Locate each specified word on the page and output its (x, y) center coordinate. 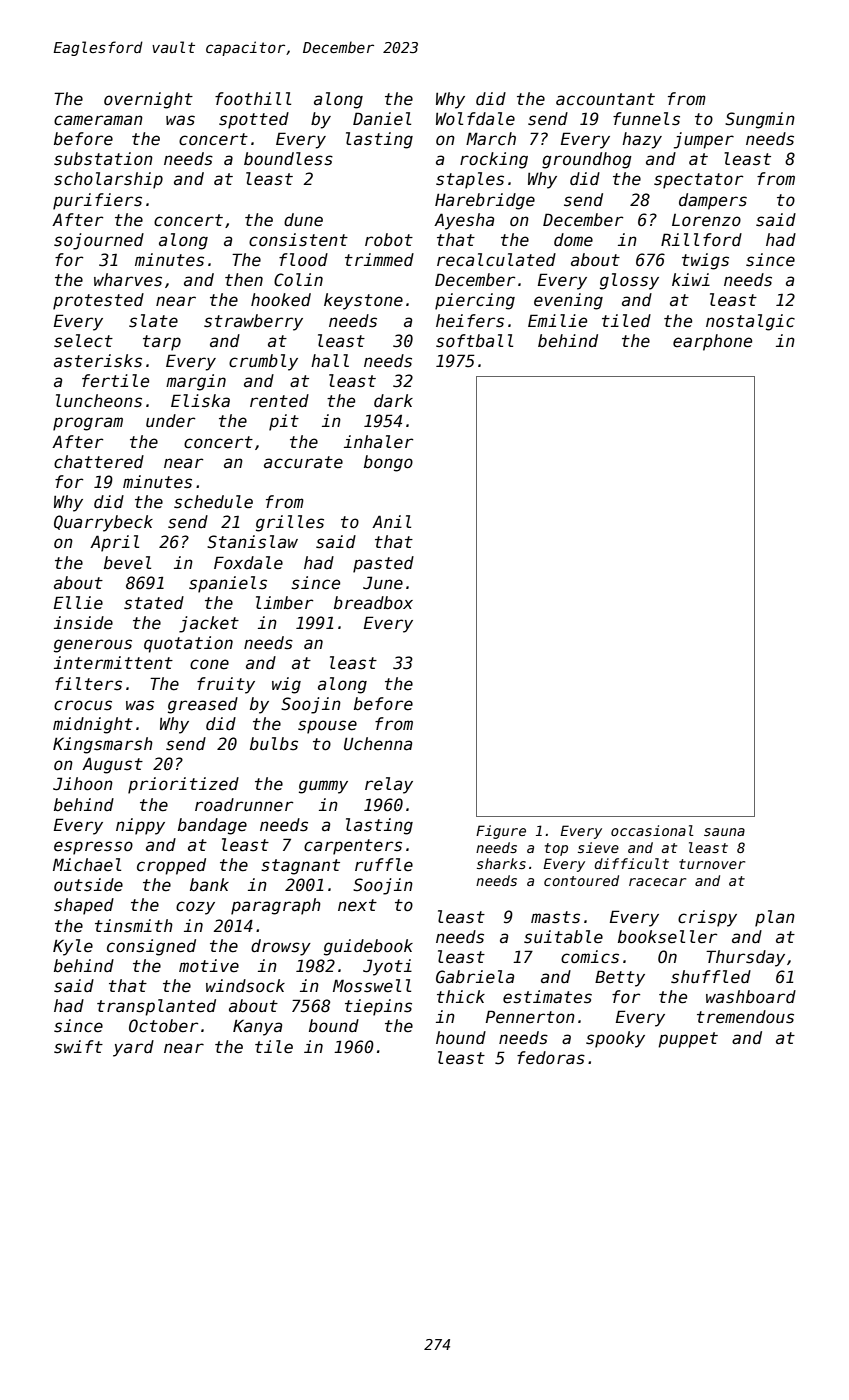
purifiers (97, 201)
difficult (631, 863)
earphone (712, 342)
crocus (83, 705)
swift (78, 1047)
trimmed (379, 260)
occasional (652, 830)
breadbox (373, 603)
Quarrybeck (103, 523)
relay (389, 785)
